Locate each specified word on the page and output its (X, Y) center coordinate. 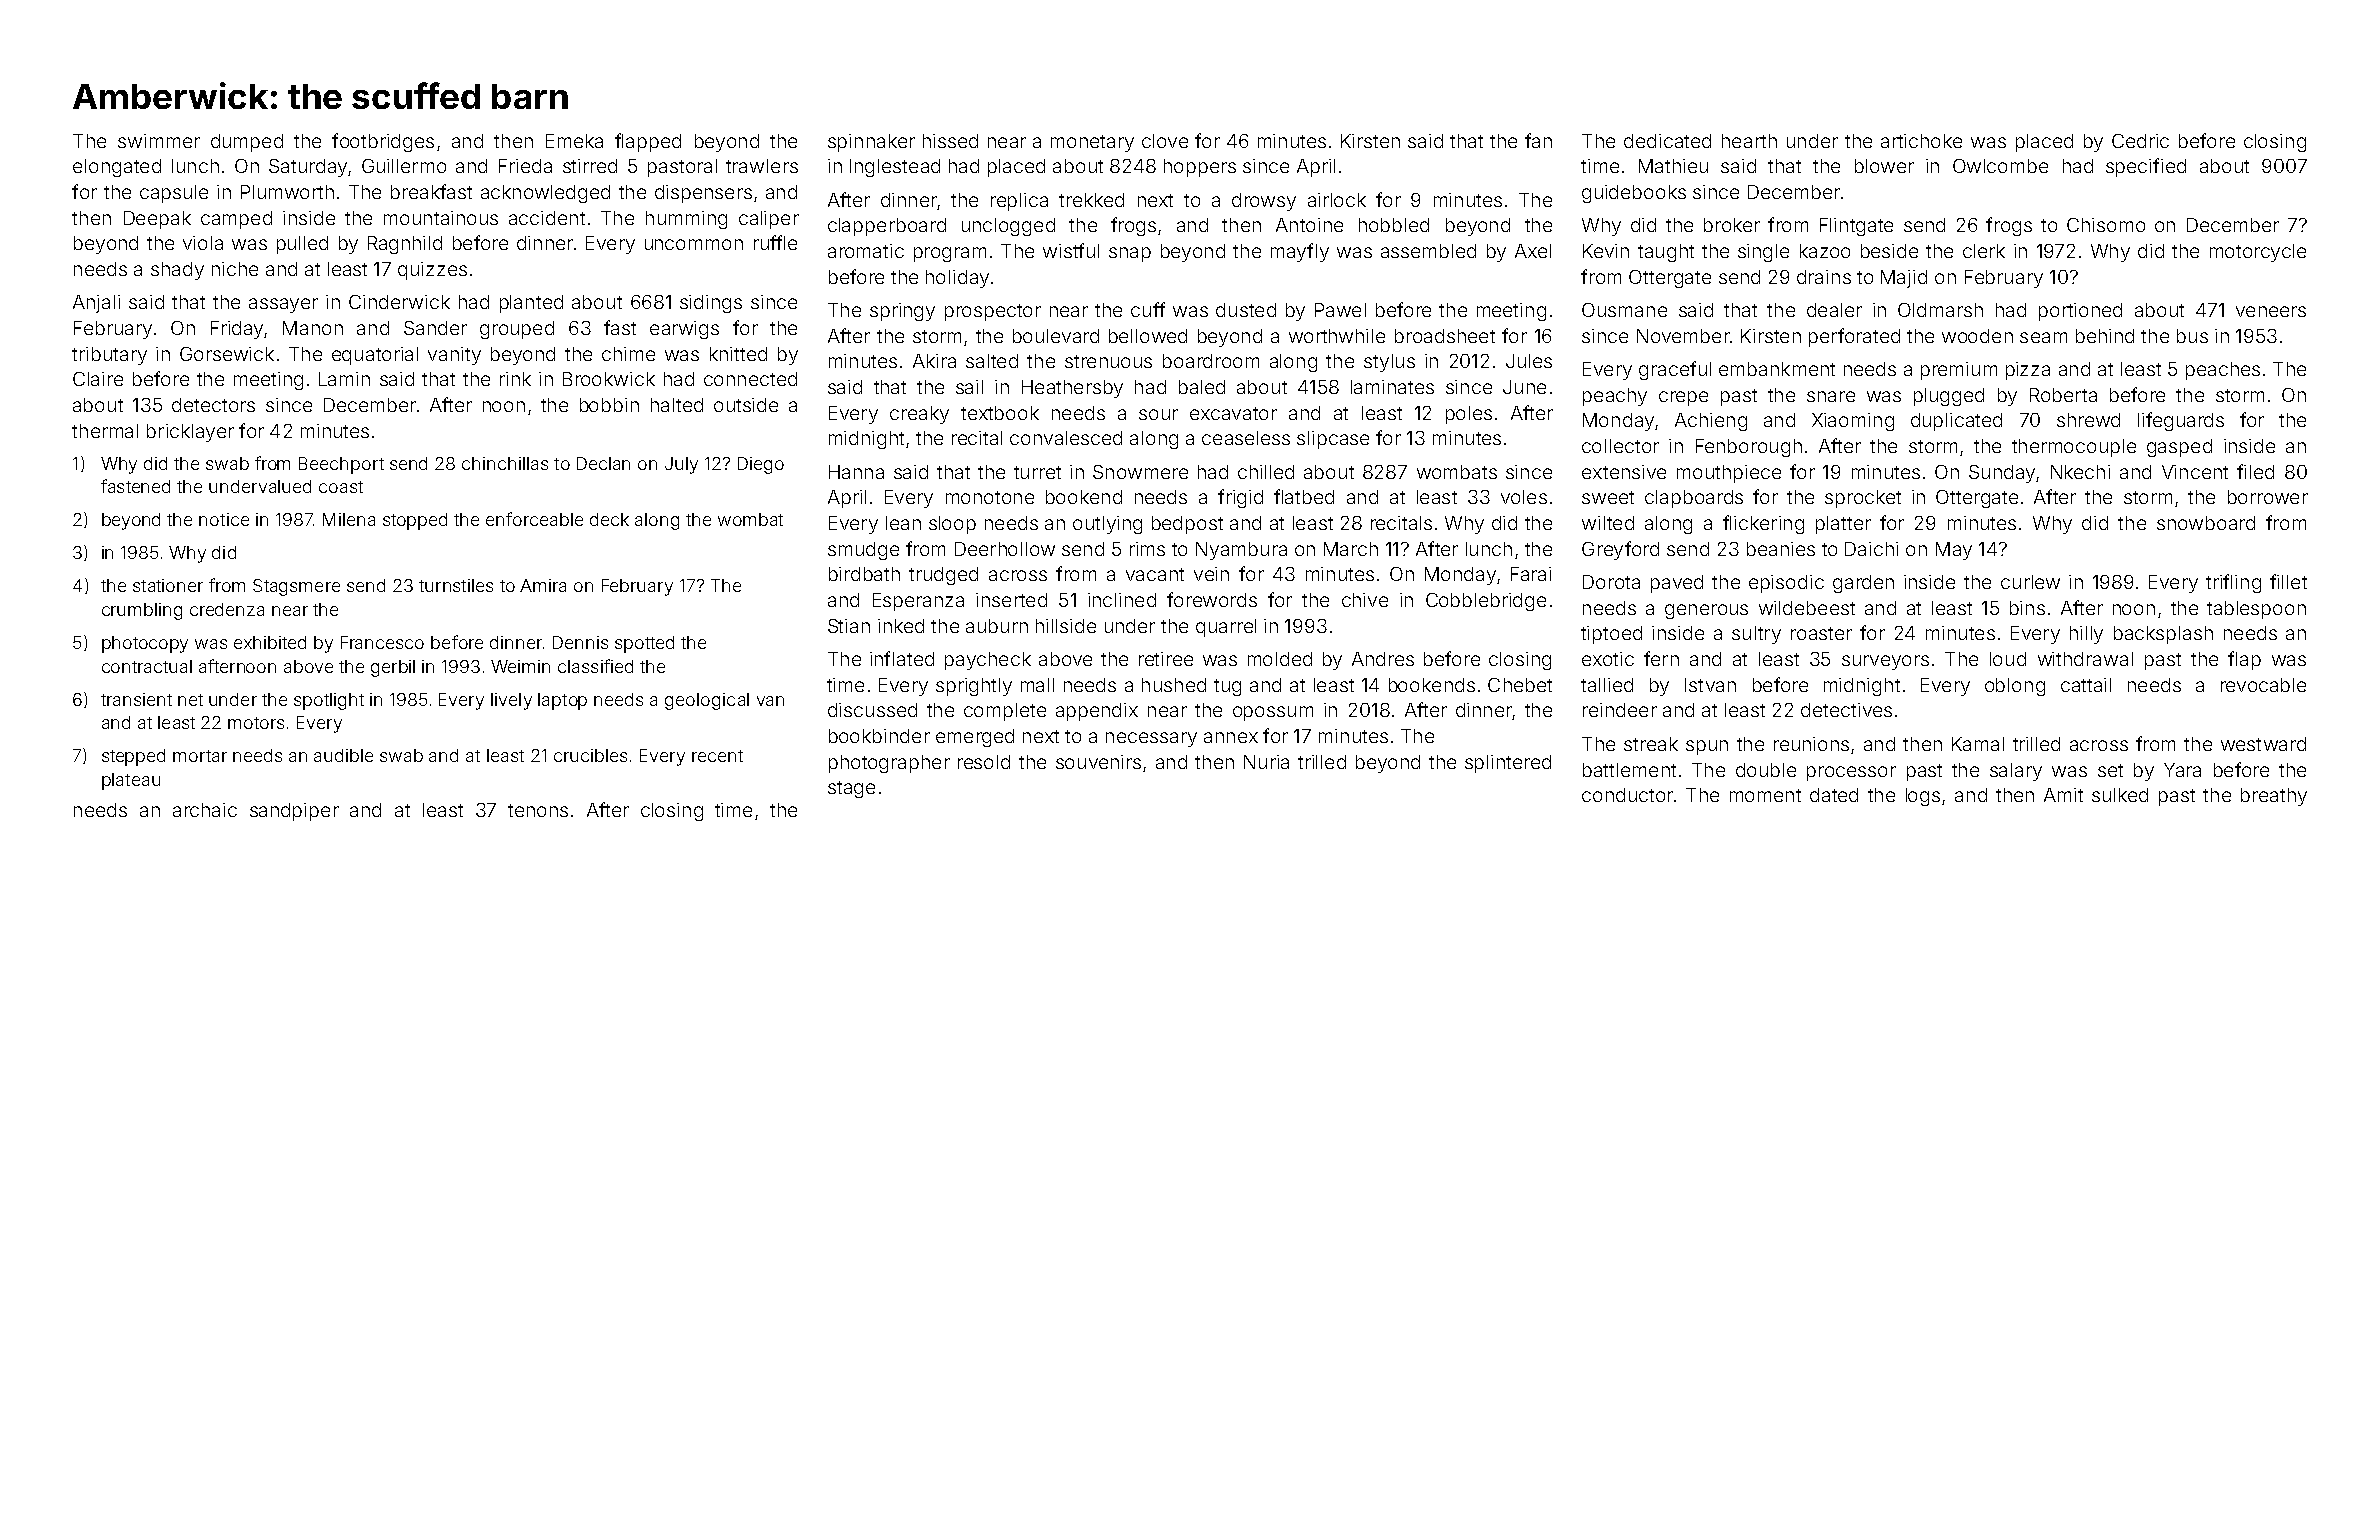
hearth (1749, 141)
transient (136, 699)
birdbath (864, 574)
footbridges (383, 142)
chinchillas (505, 463)
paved (1677, 584)
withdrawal (2085, 659)
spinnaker (871, 143)
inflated (902, 658)
